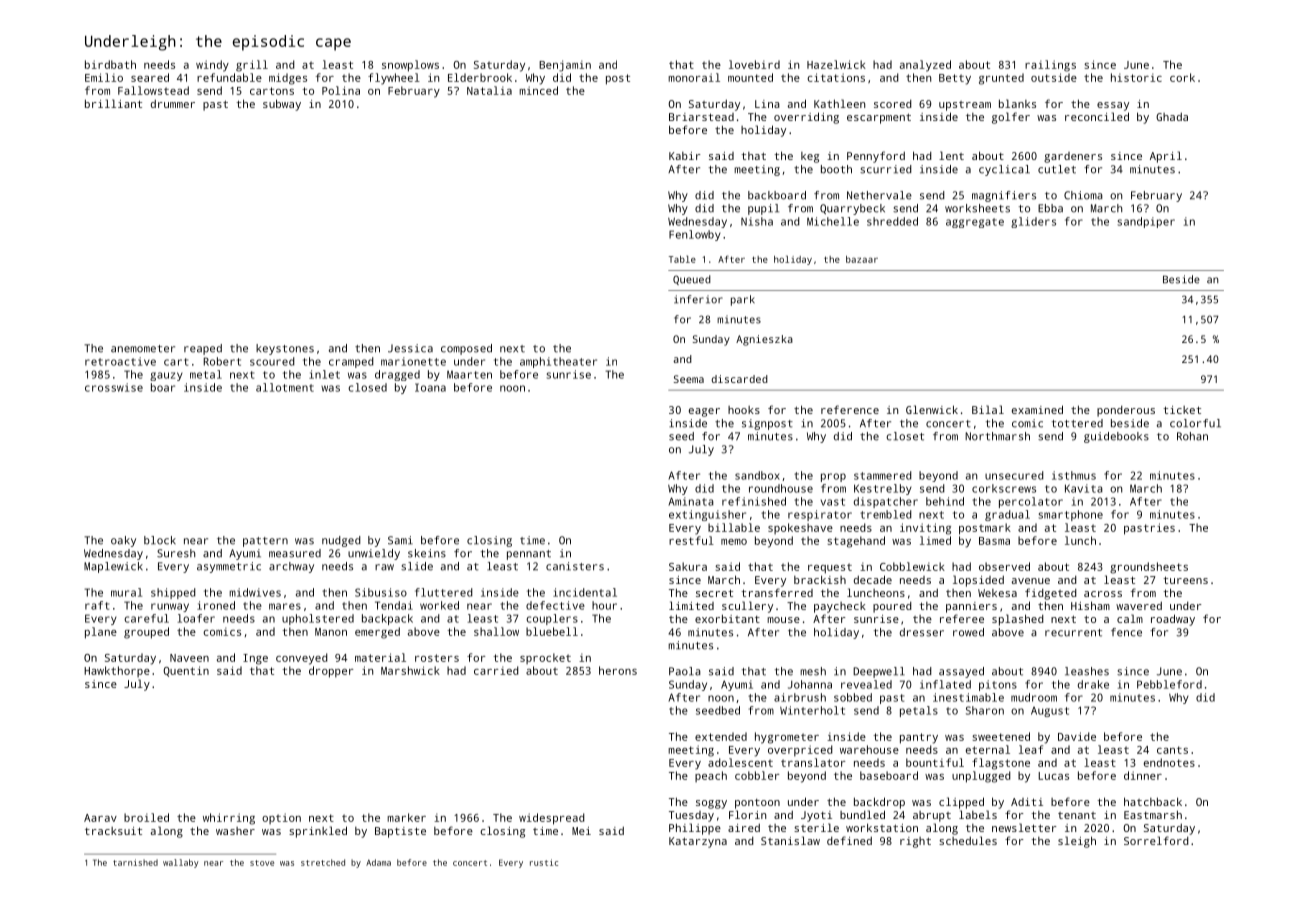 Image resolution: width=1308 pixels, height=924 pixels. What do you see at coordinates (565, 66) in the screenshot?
I see `Benjamin` at bounding box center [565, 66].
